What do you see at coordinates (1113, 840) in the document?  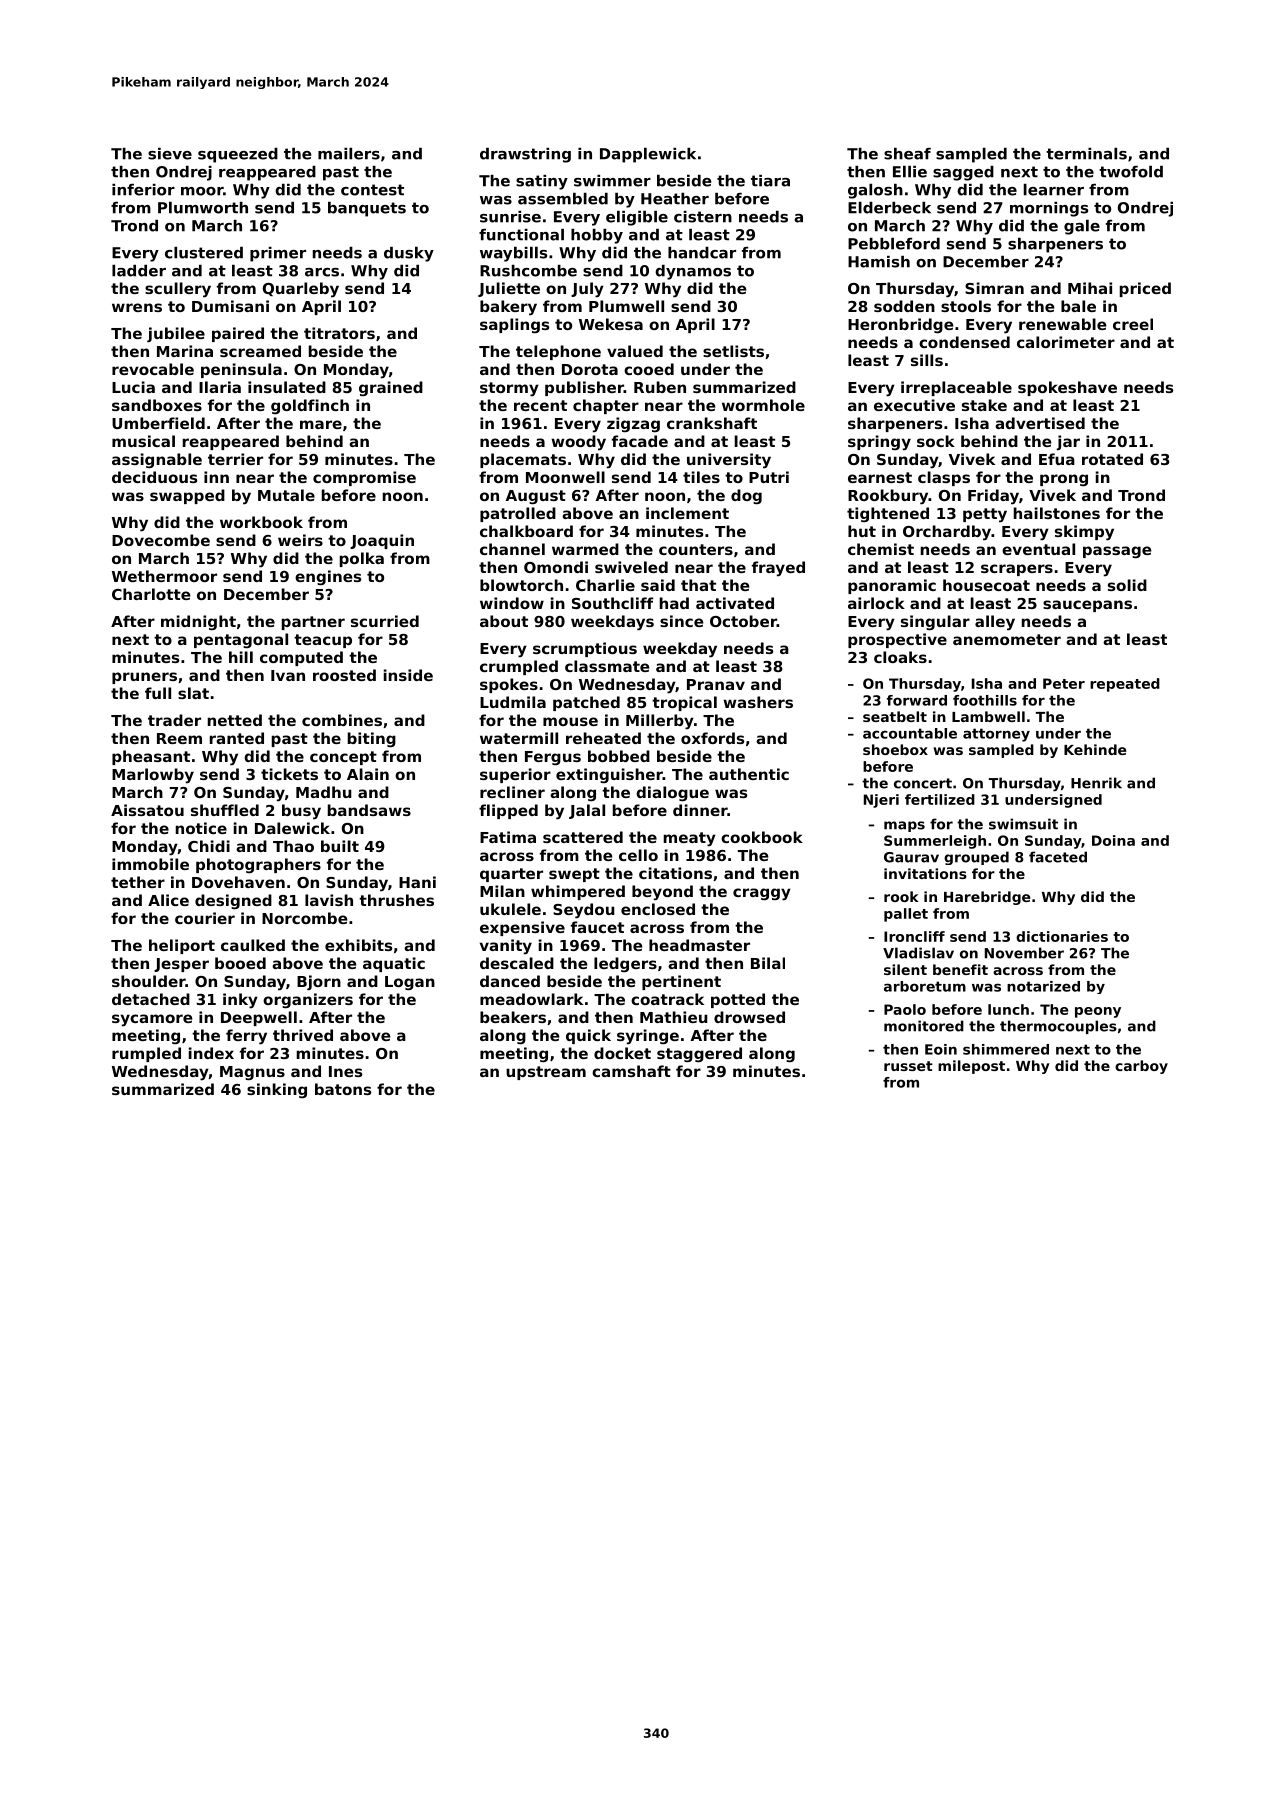 I see `Doina` at bounding box center [1113, 840].
